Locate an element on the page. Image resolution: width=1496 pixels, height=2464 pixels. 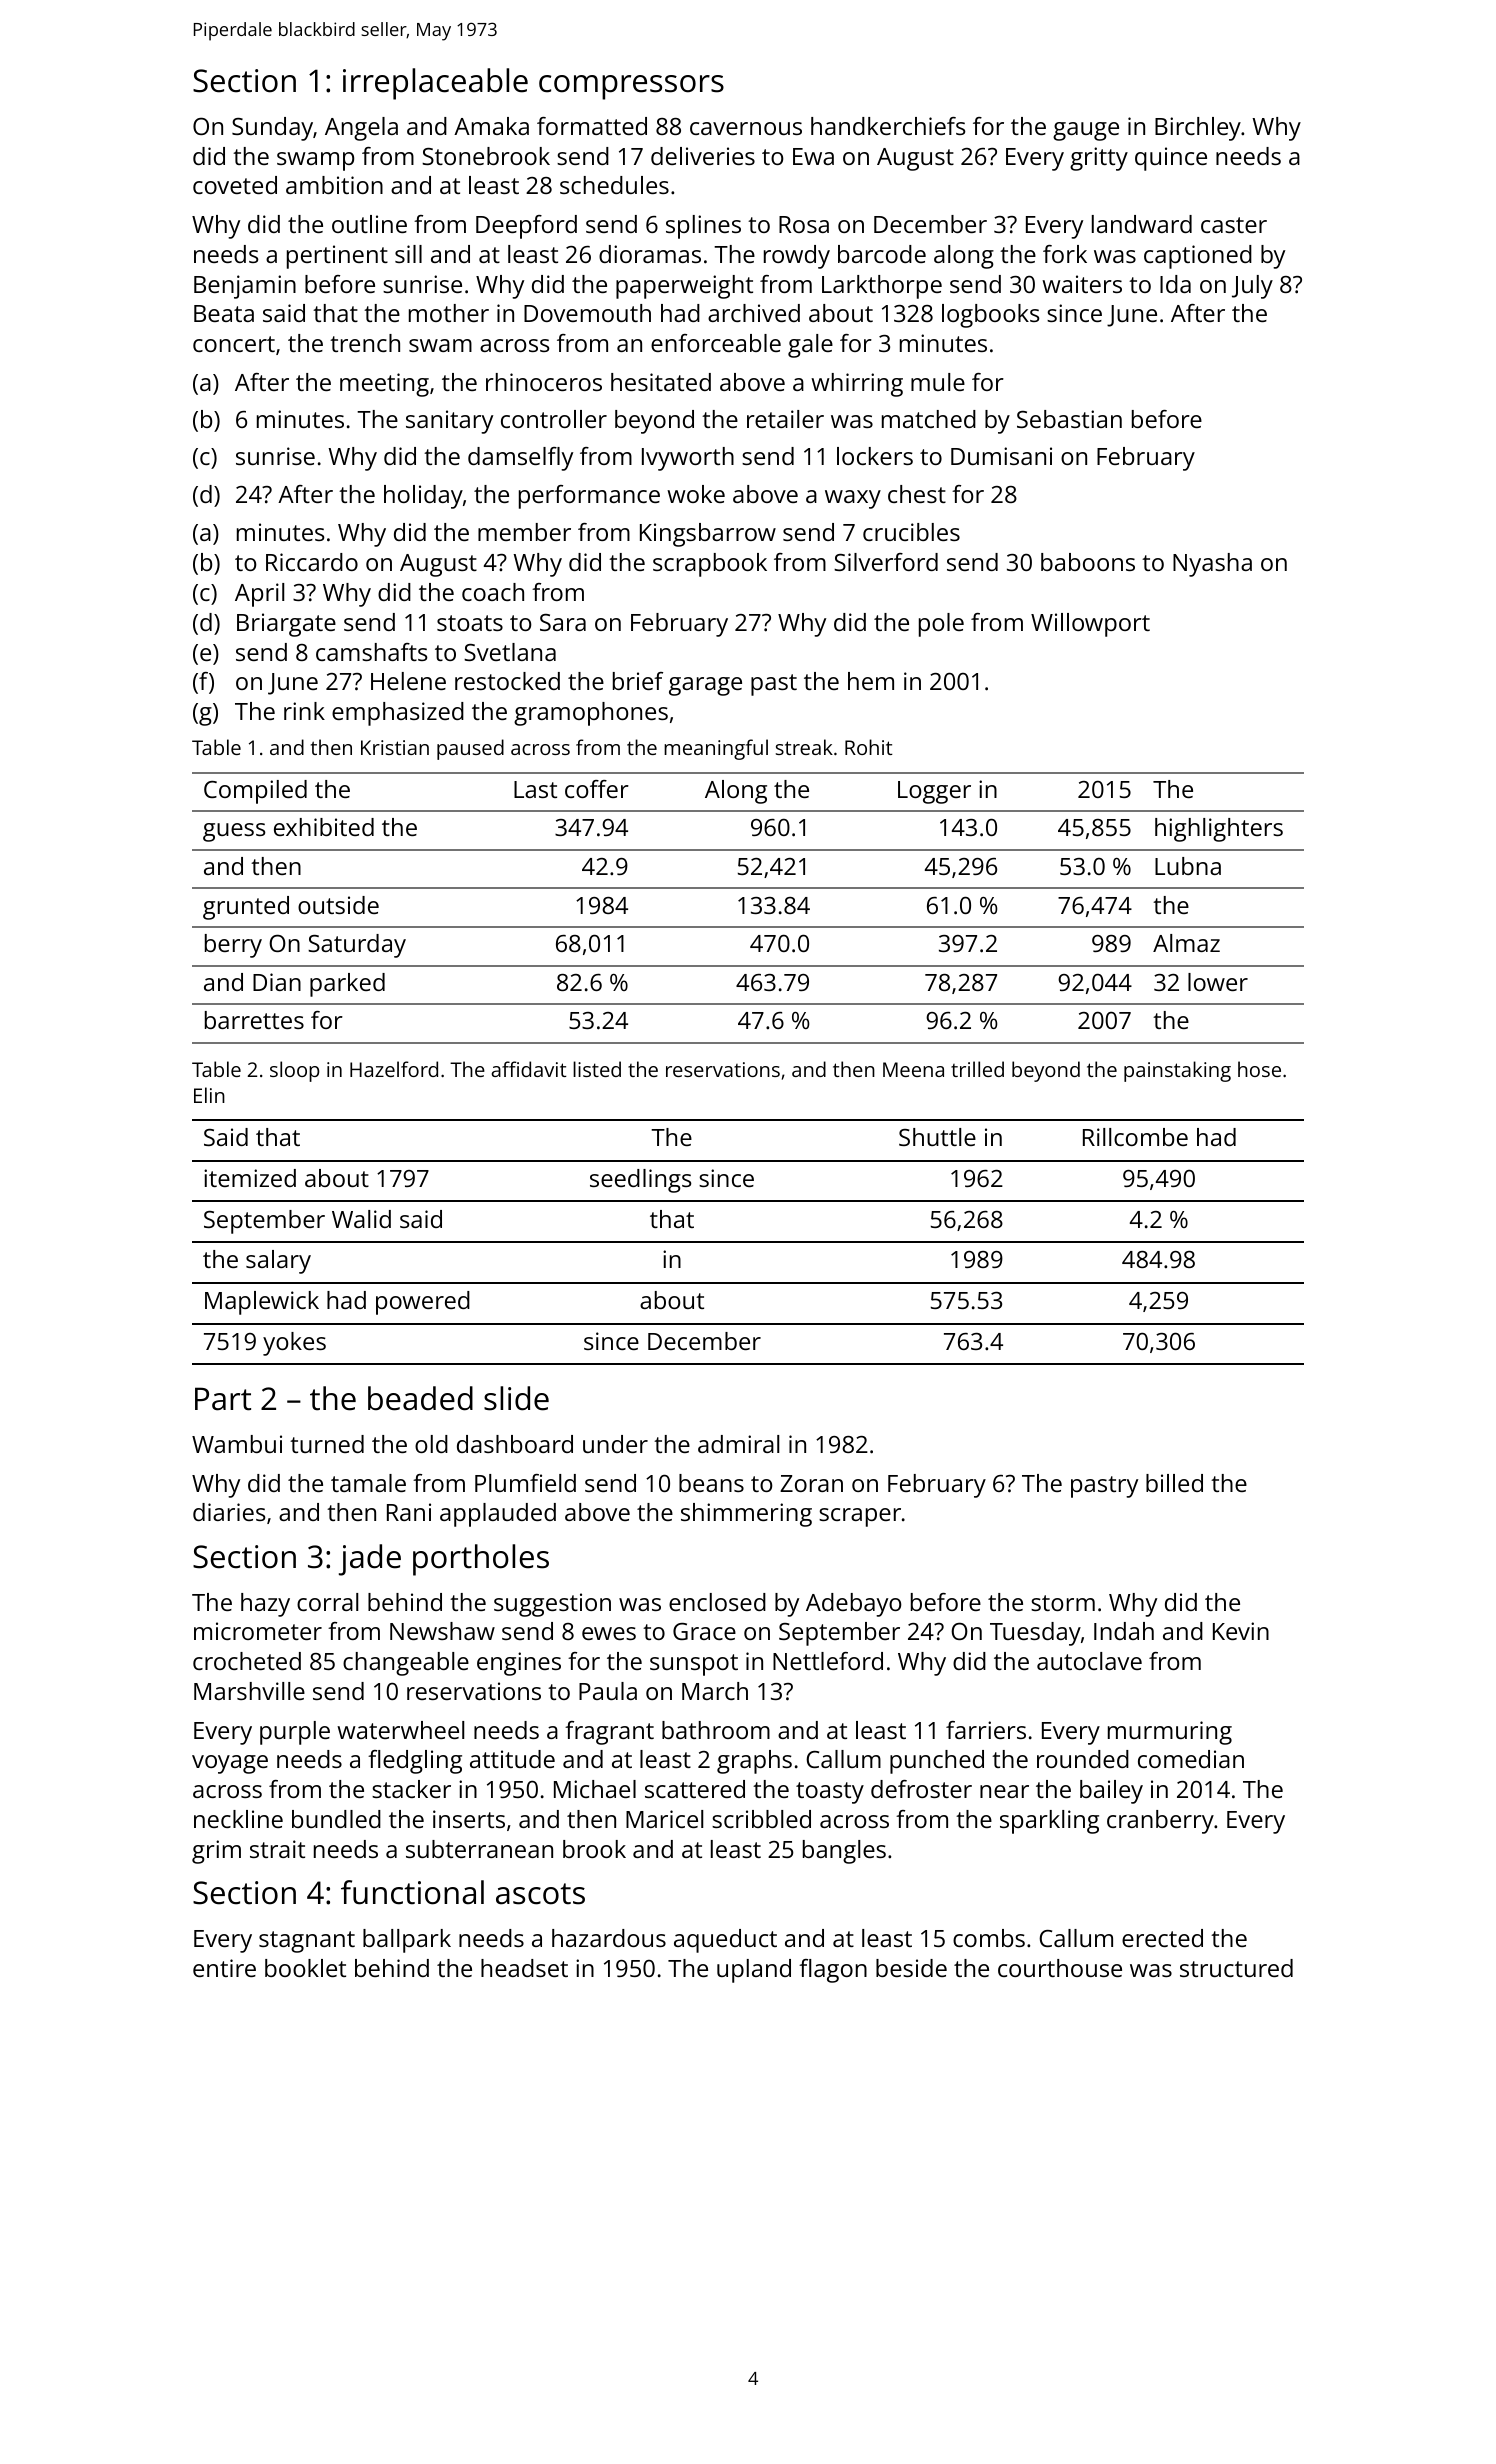
Dovemouth is located at coordinates (587, 313).
